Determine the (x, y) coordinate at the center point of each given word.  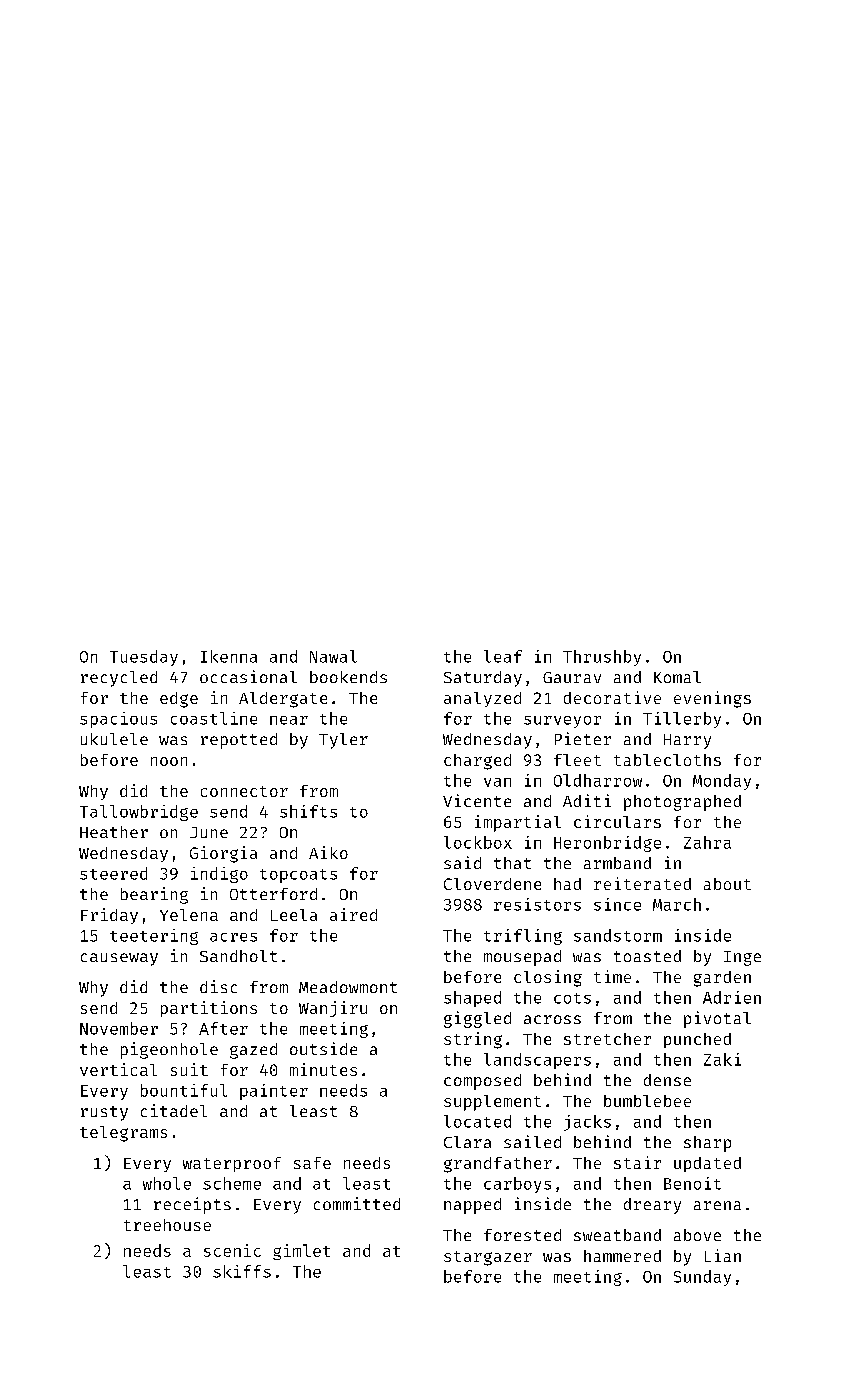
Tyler (343, 741)
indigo (219, 875)
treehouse (167, 1225)
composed (482, 1082)
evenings (712, 699)
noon (169, 761)
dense (667, 1080)
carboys (517, 1185)
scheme (232, 1183)
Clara (467, 1142)
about (727, 884)
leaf (503, 656)
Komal (677, 677)
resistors (537, 904)
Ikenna (229, 656)
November (119, 1028)
